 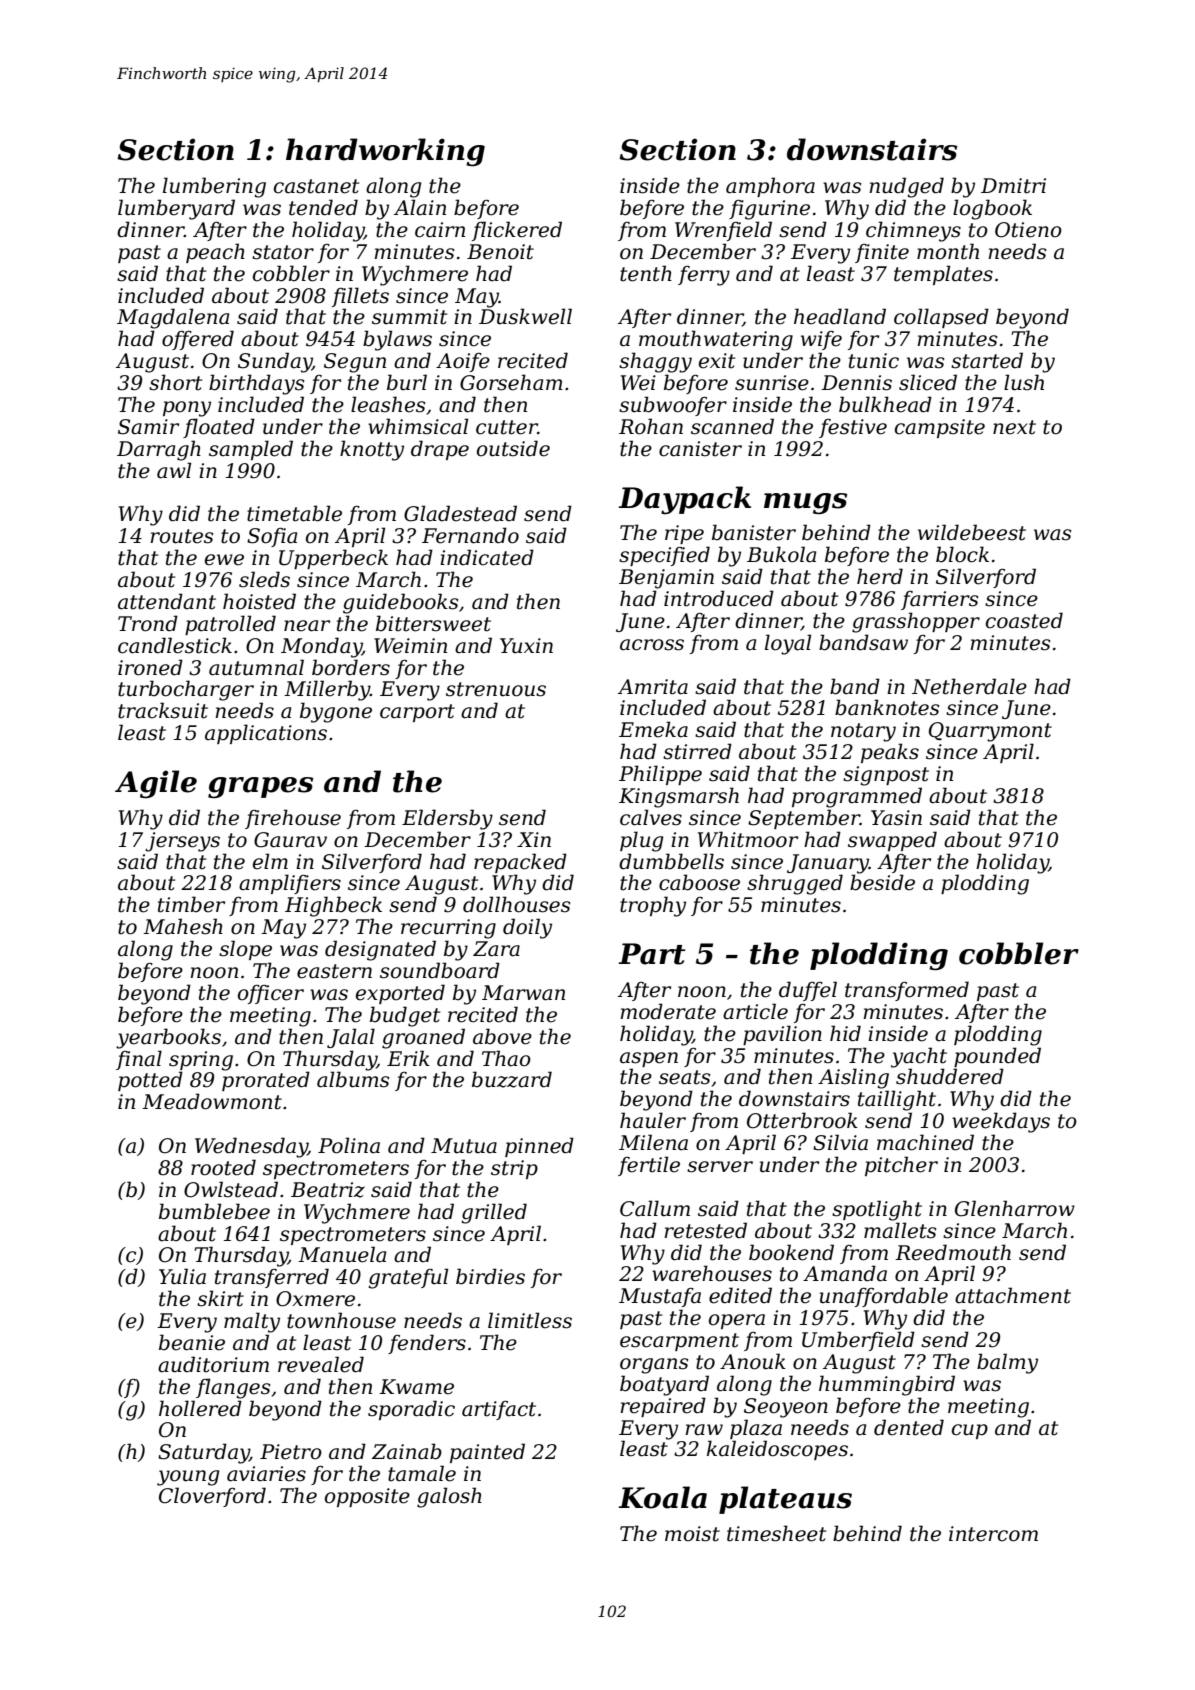 What do you see at coordinates (684, 500) in the image?
I see `Daypack` at bounding box center [684, 500].
